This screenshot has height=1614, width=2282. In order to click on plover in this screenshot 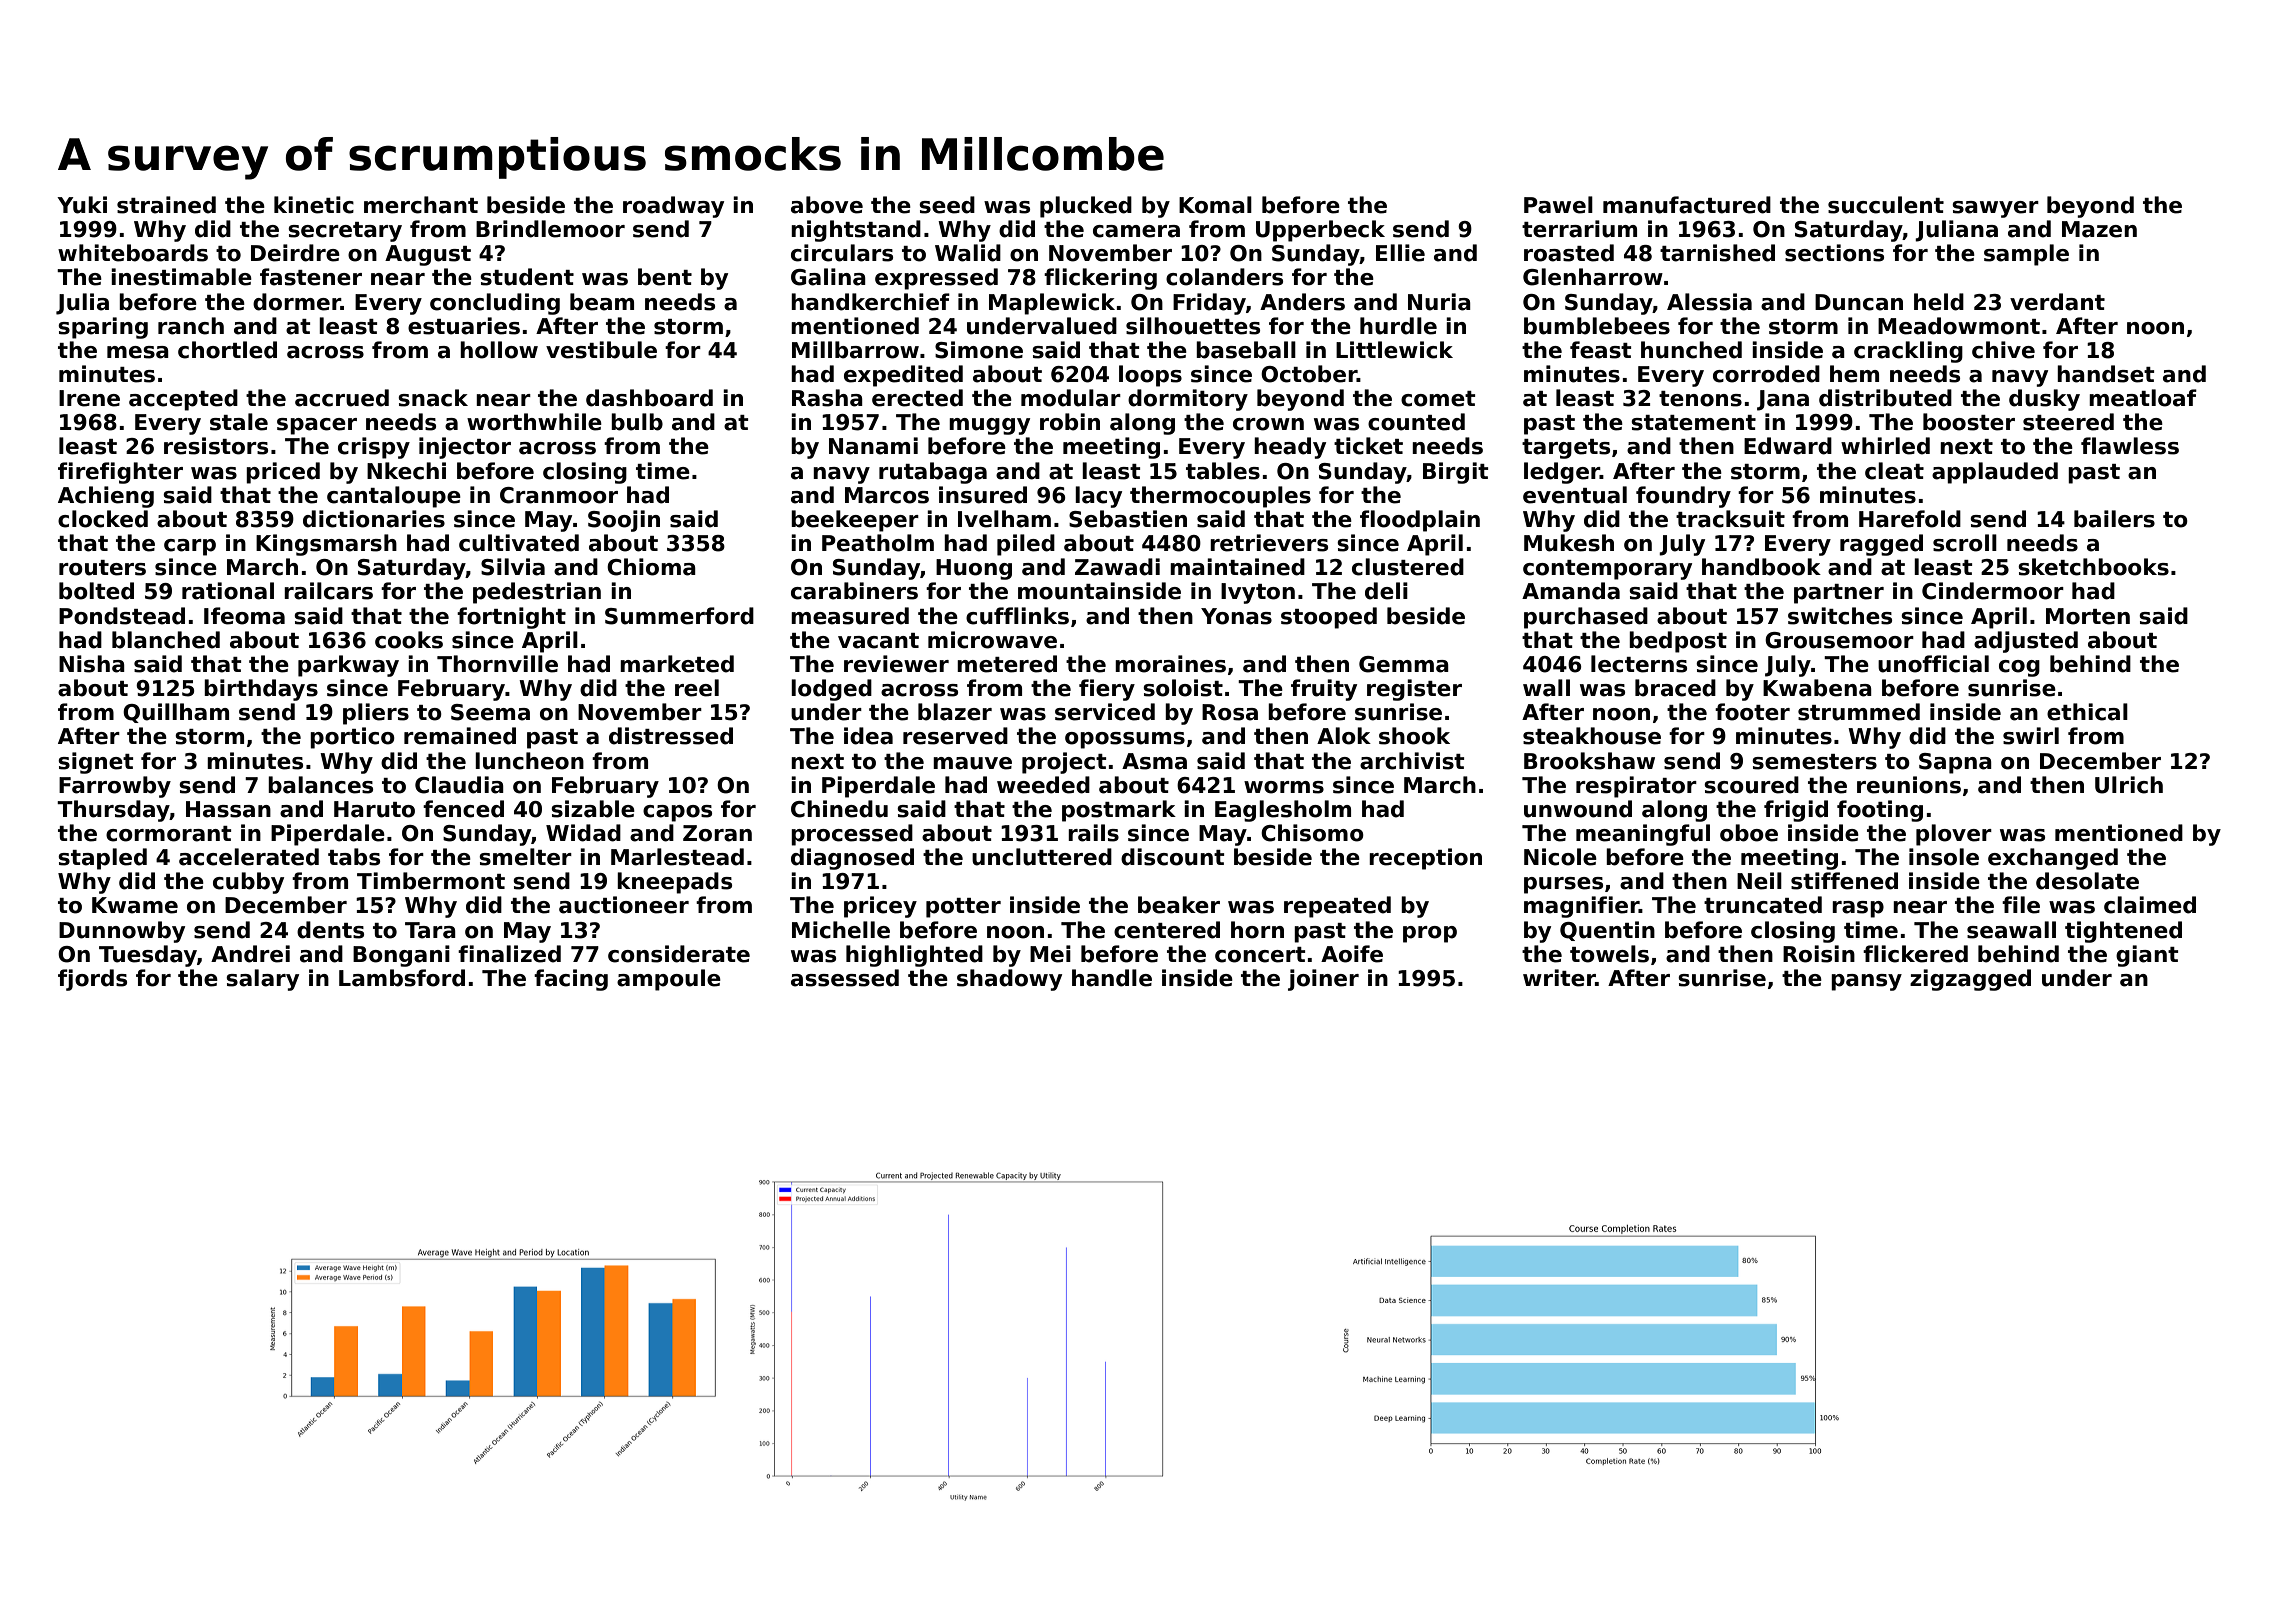, I will do `click(1954, 835)`.
